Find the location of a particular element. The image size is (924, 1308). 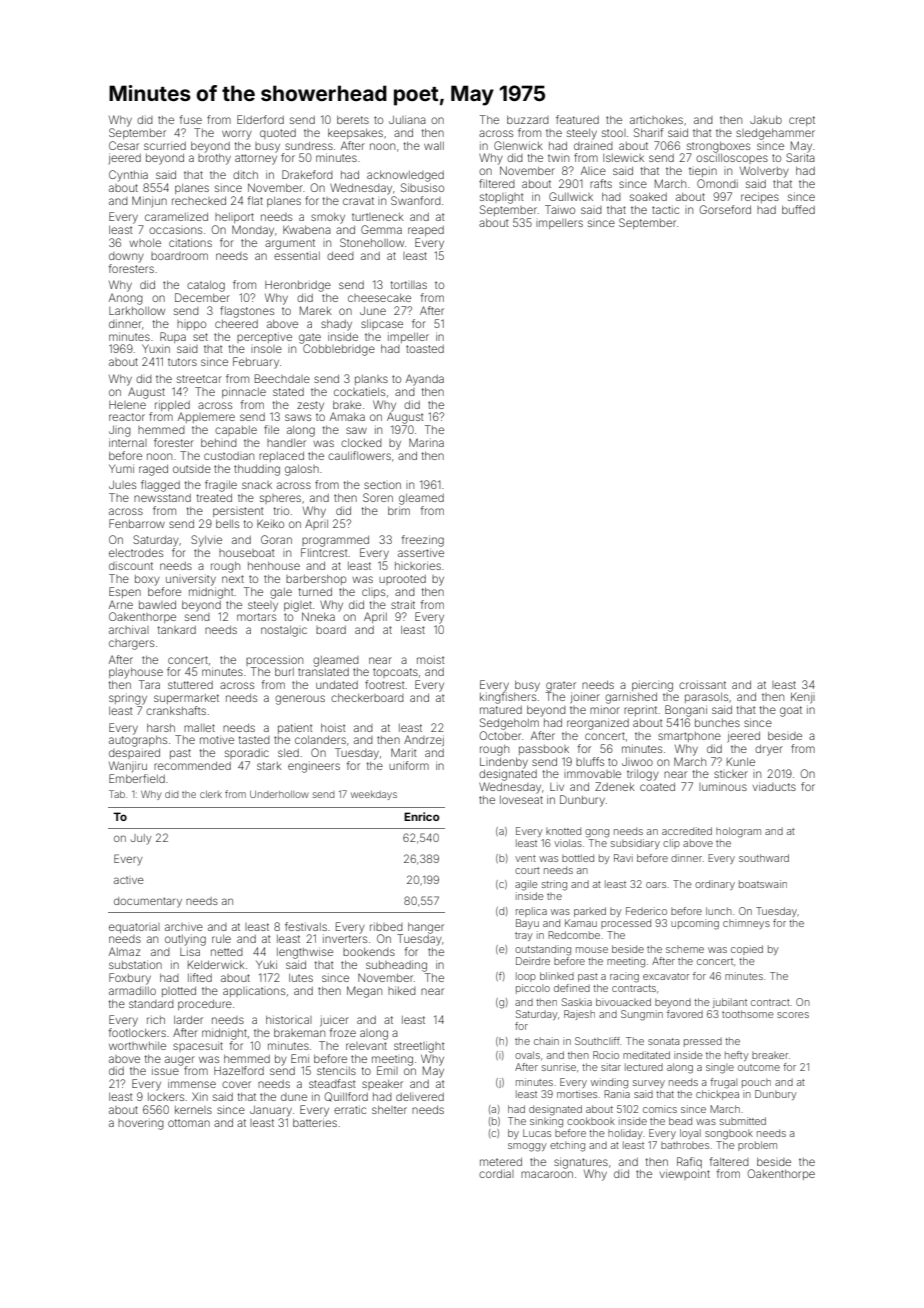

January is located at coordinates (271, 1111).
